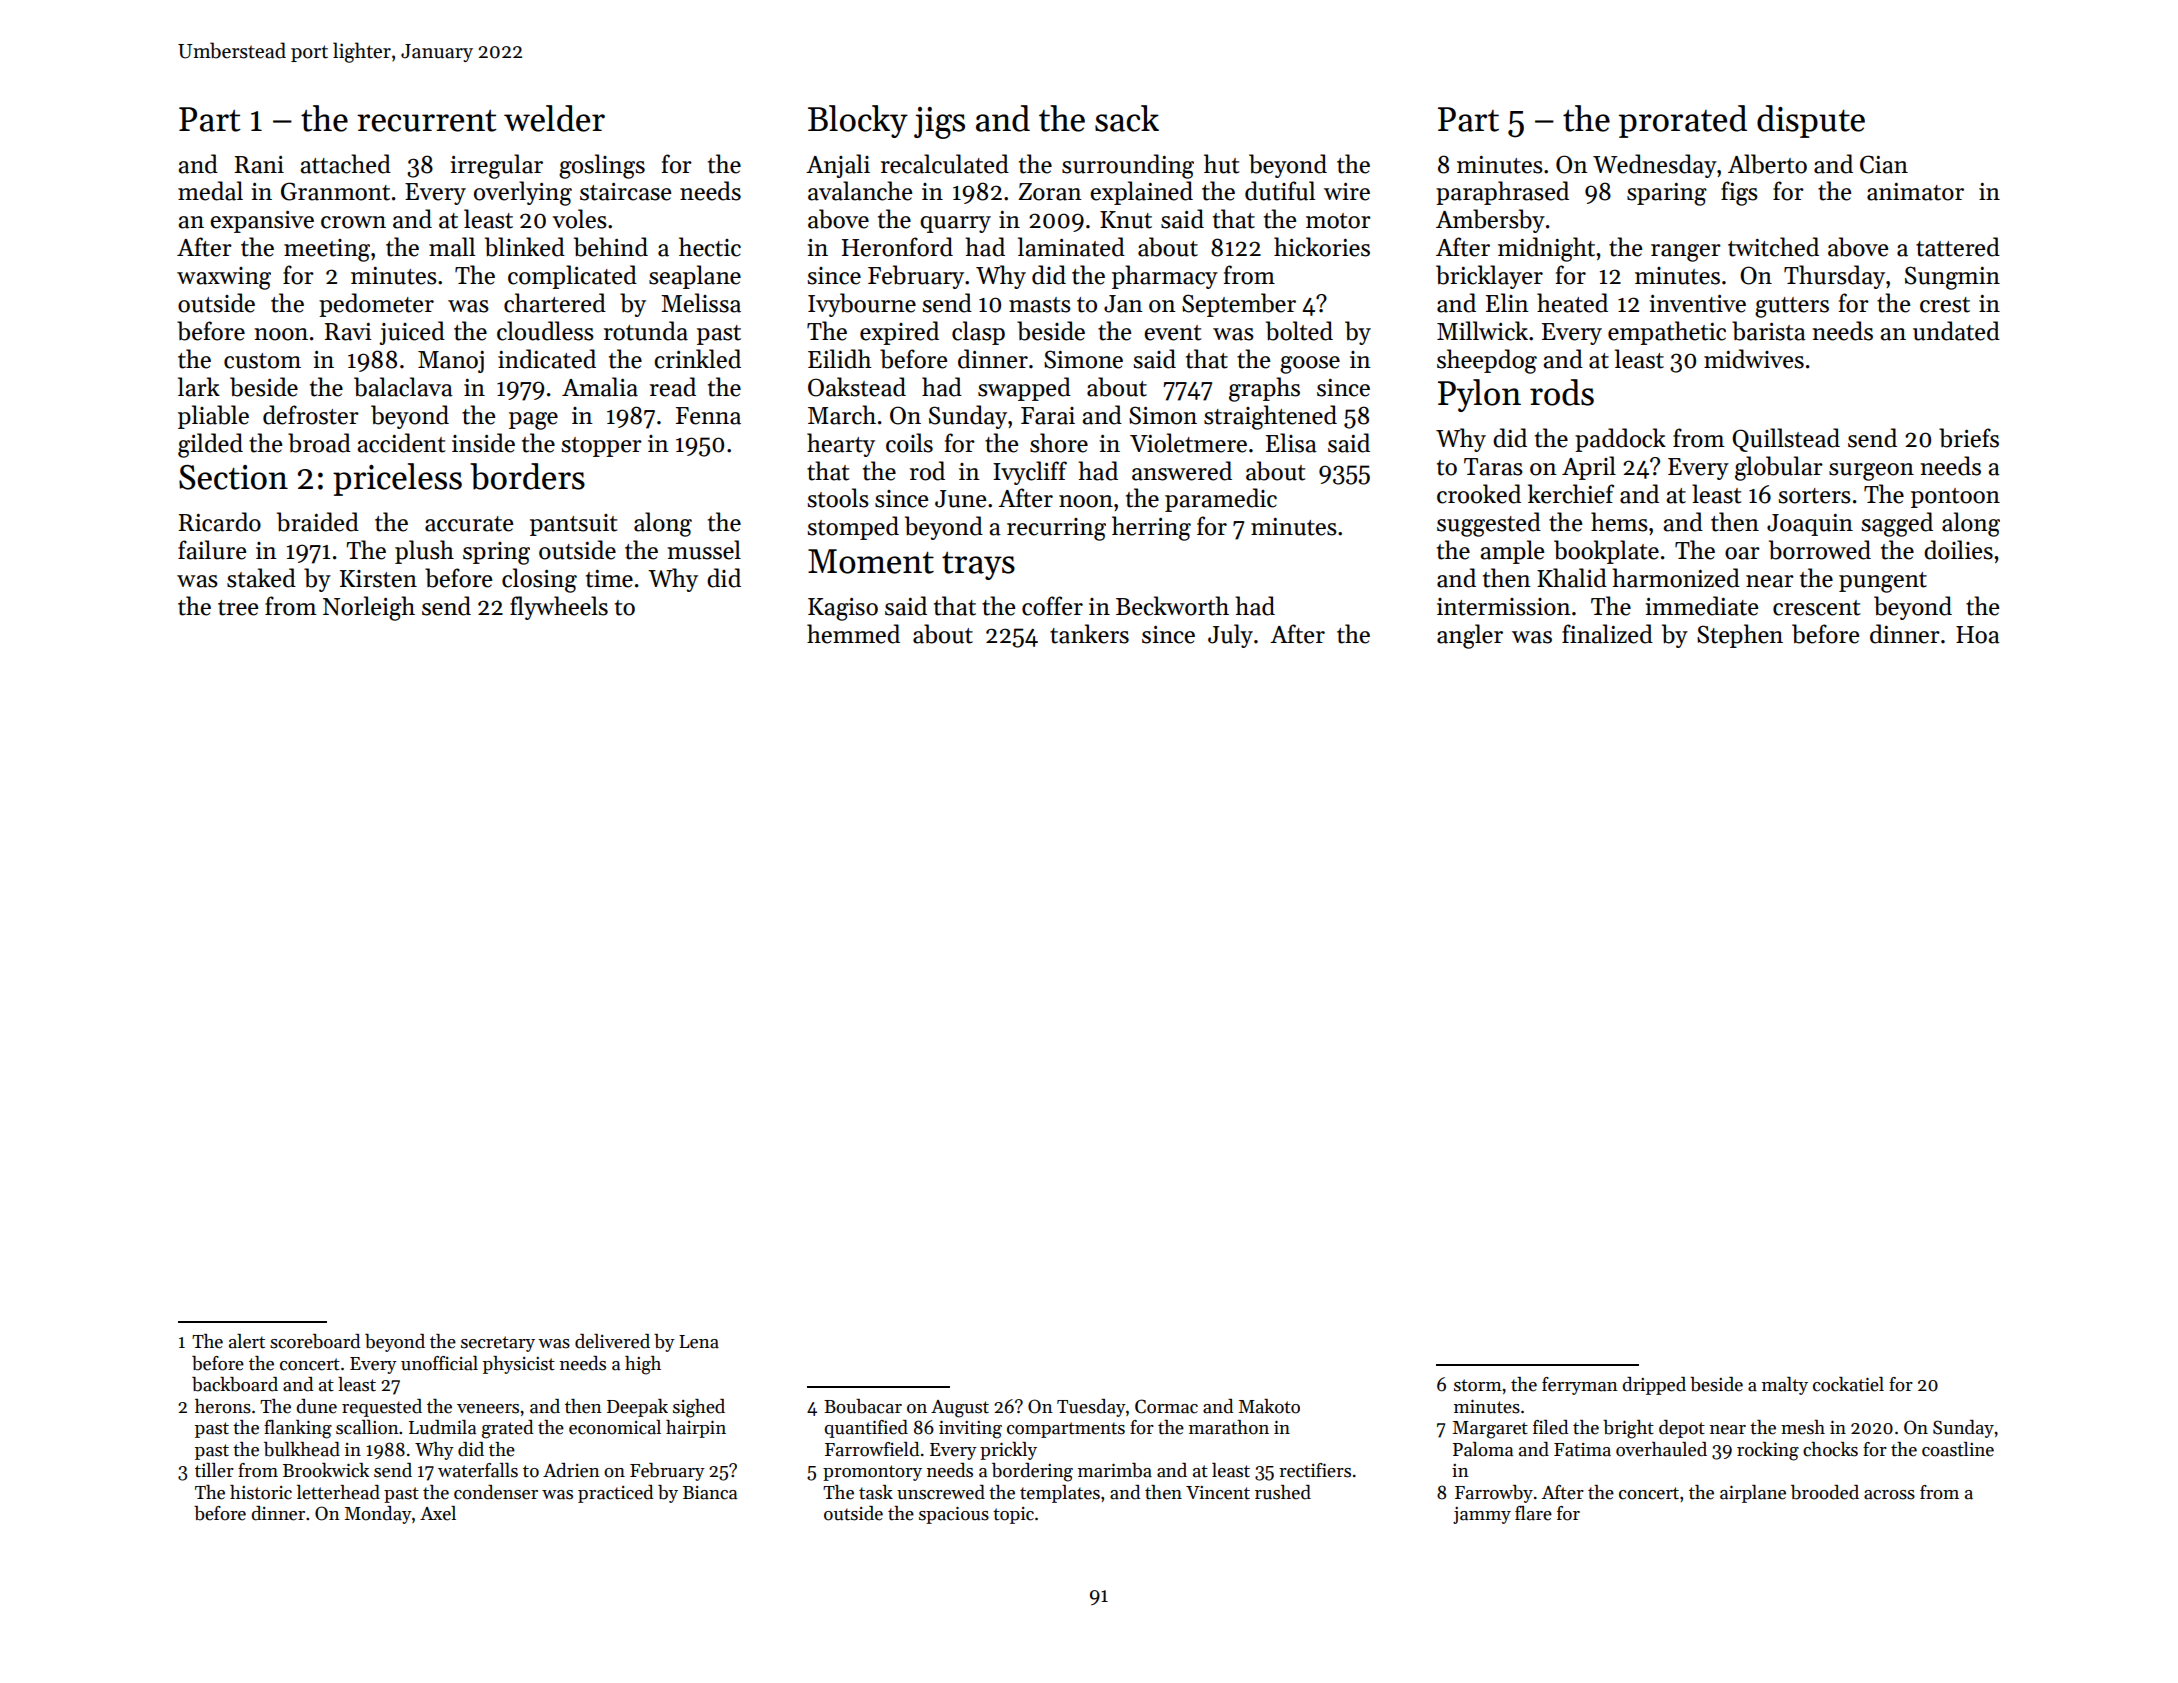 The height and width of the screenshot is (1683, 2178). What do you see at coordinates (1470, 636) in the screenshot?
I see `angler` at bounding box center [1470, 636].
